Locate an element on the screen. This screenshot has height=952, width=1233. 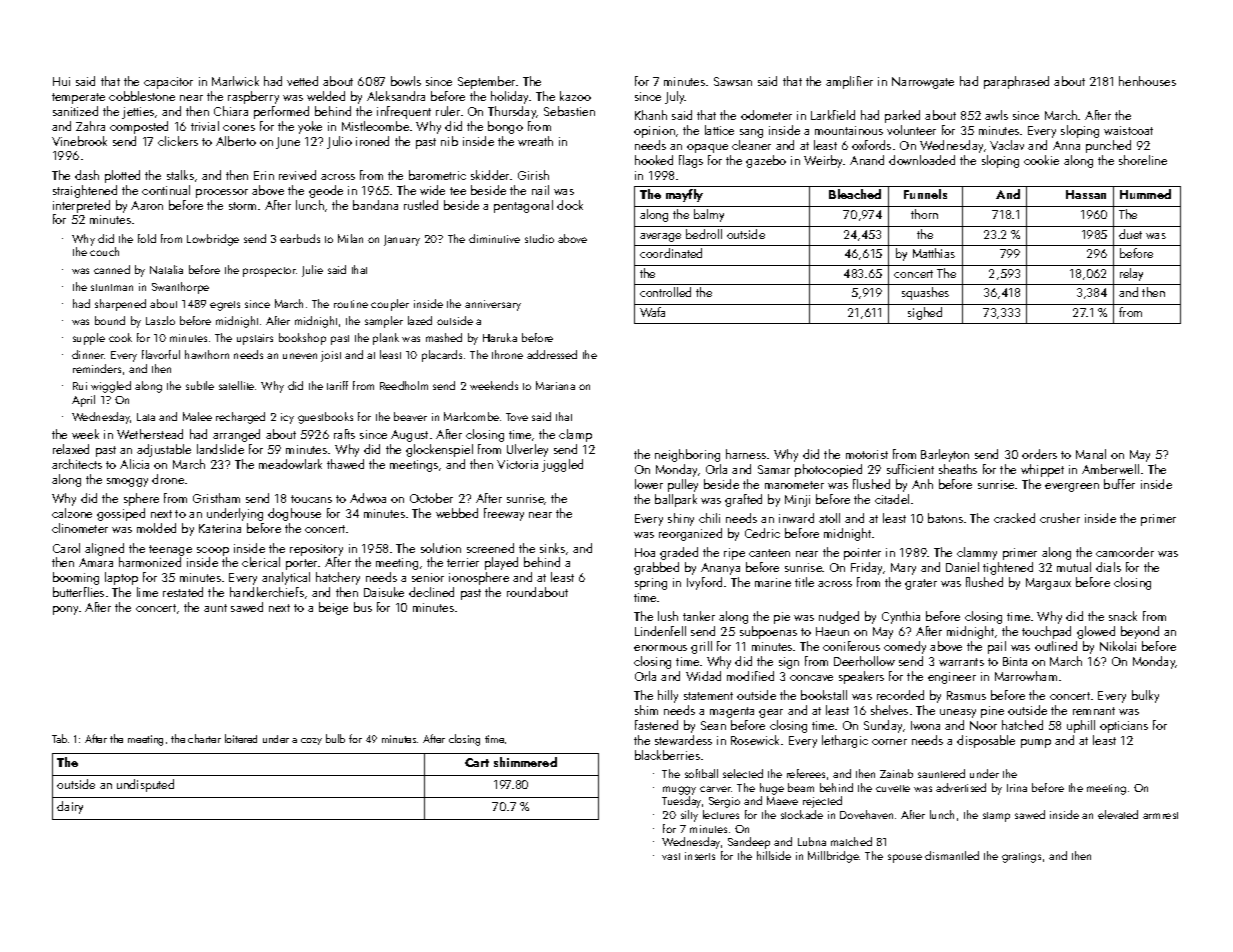
dairy is located at coordinates (70, 807).
